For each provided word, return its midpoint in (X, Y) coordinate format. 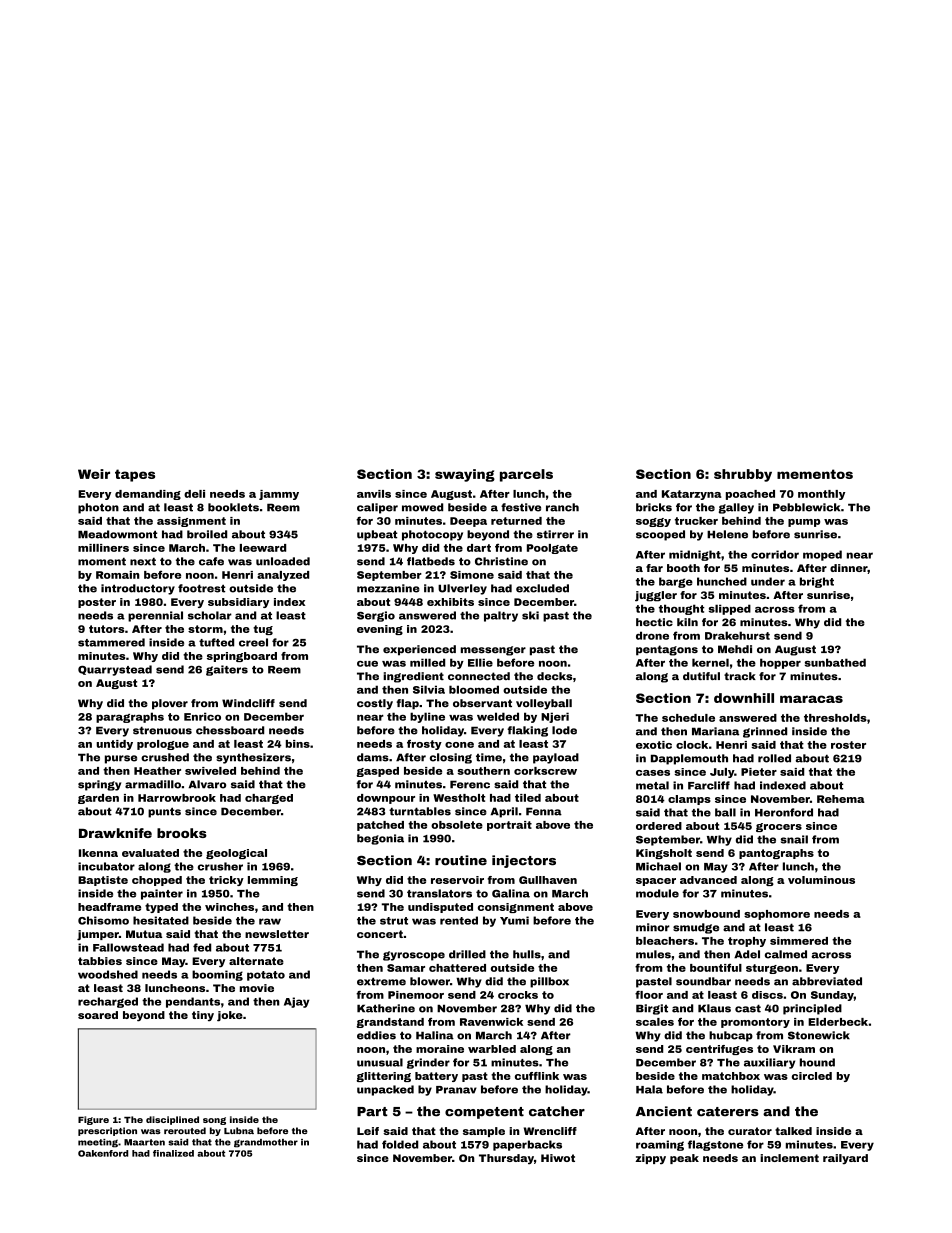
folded (400, 1144)
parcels (526, 475)
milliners (103, 548)
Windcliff (248, 703)
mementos (815, 474)
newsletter (277, 934)
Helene (727, 534)
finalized (173, 1153)
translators (439, 893)
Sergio (376, 616)
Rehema (841, 799)
